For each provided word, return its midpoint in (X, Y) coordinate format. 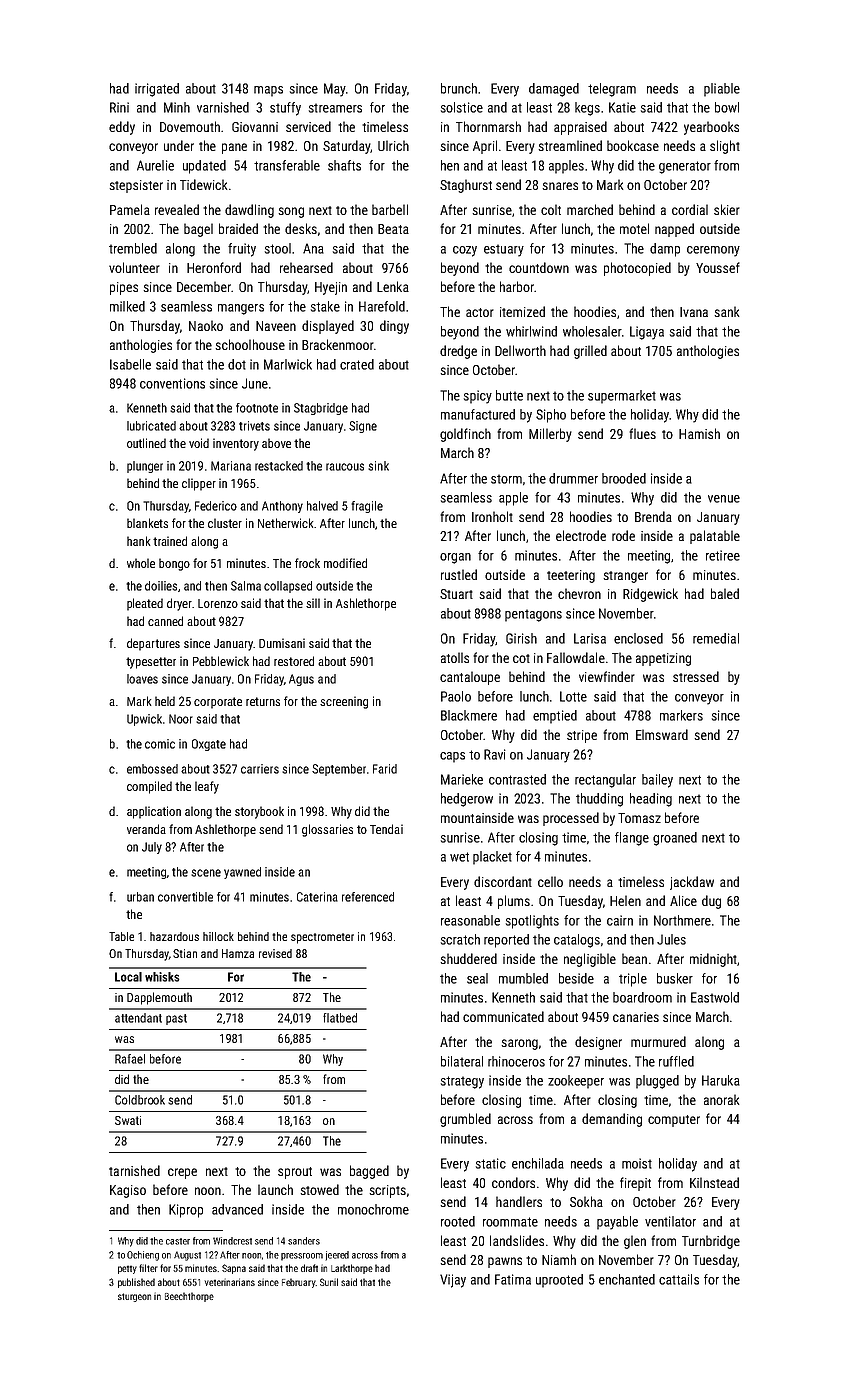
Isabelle (130, 364)
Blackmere (469, 715)
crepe (182, 1173)
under (179, 145)
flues (642, 433)
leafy (207, 787)
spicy (478, 397)
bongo (174, 564)
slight (725, 147)
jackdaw (692, 883)
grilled (590, 352)
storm (506, 479)
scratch (460, 939)
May (335, 90)
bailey (657, 781)
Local (128, 977)
